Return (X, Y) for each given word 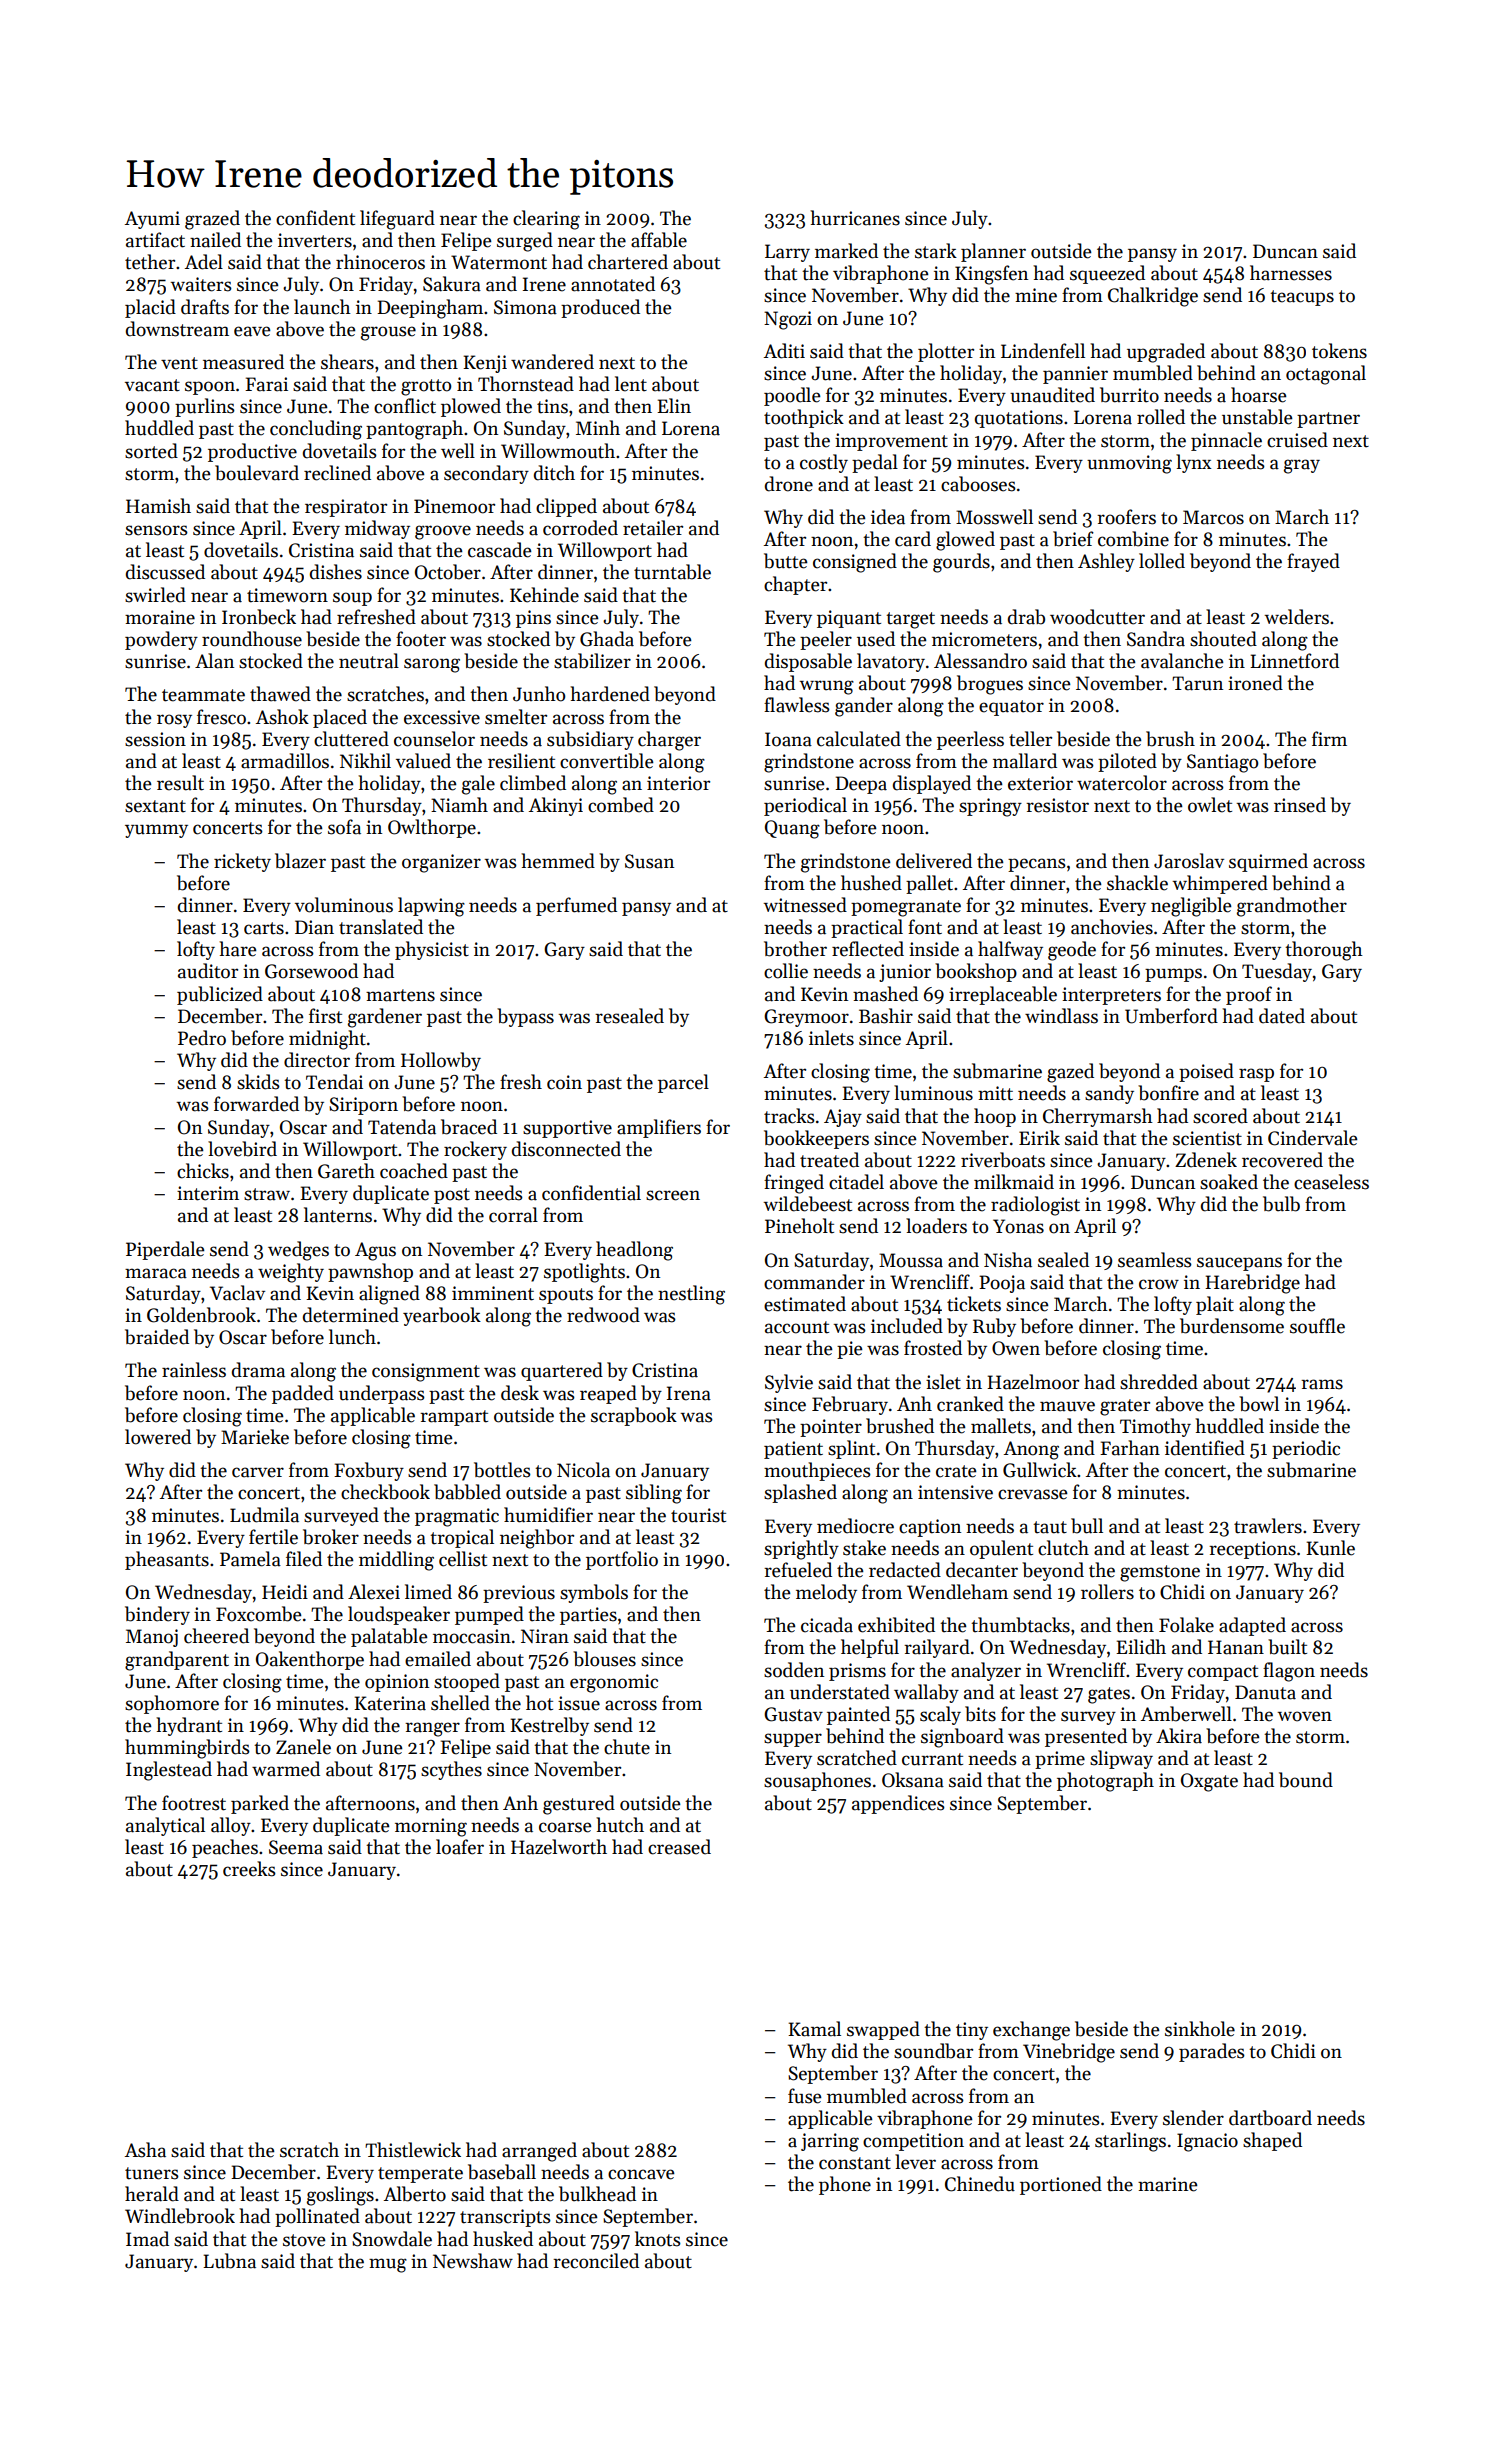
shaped (1272, 2141)
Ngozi (788, 320)
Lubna (229, 2261)
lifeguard (397, 220)
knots (658, 2239)
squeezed (1107, 274)
